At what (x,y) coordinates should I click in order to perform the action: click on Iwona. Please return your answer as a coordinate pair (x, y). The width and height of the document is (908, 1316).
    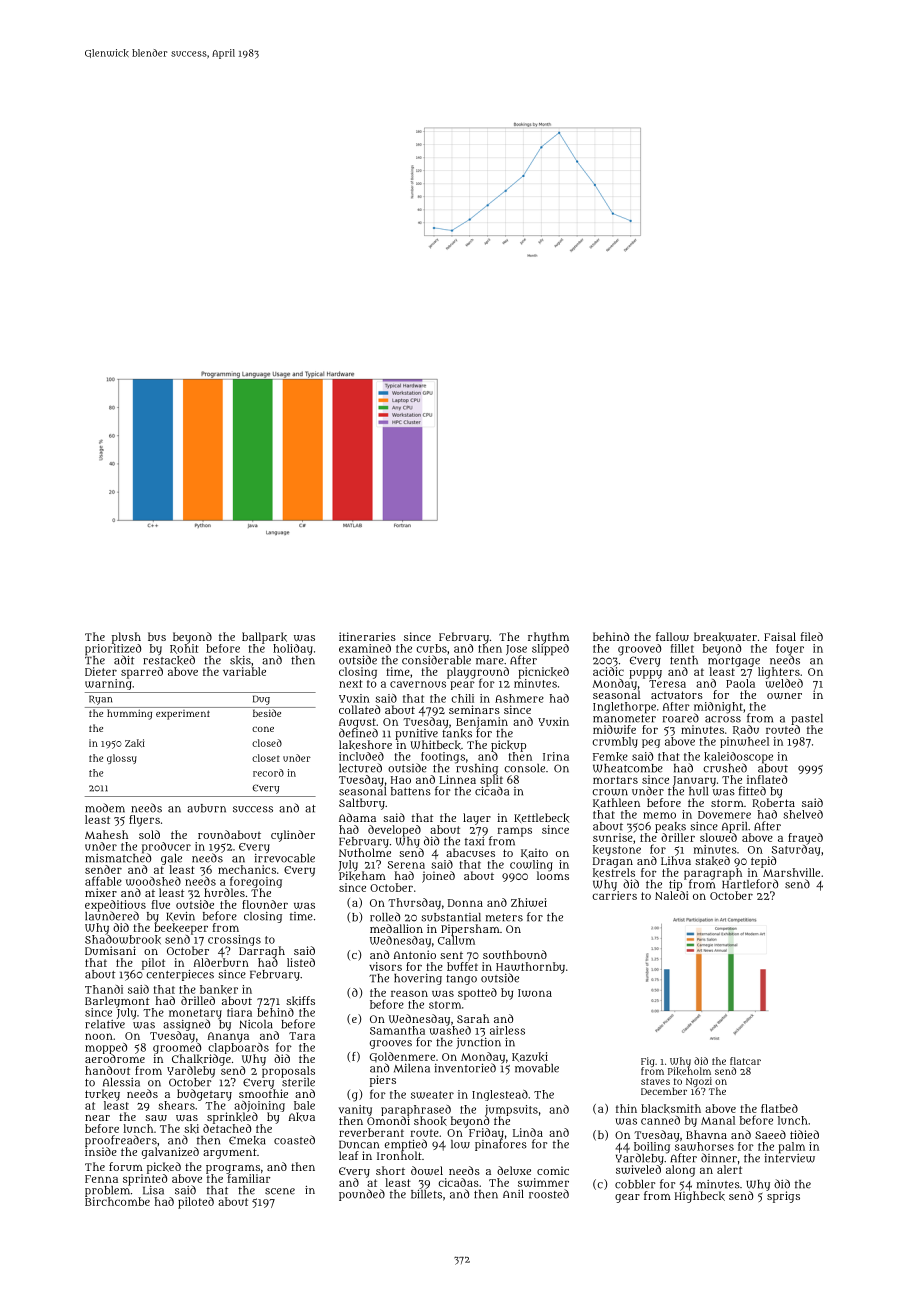
    Looking at the image, I should click on (535, 993).
